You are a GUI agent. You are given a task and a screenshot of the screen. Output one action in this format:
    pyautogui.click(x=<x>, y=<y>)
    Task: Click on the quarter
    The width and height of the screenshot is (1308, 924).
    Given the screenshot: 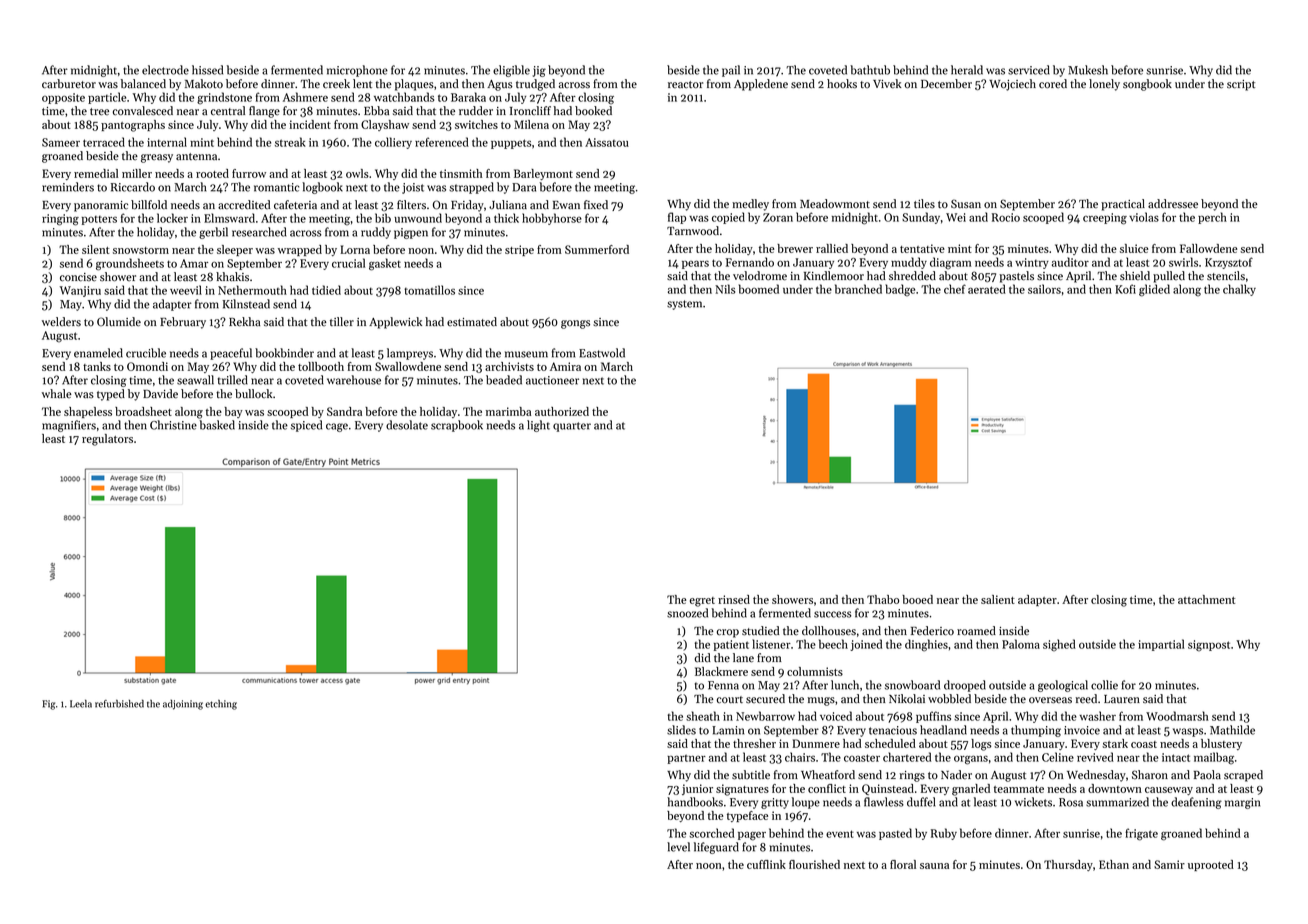 What is the action you would take?
    pyautogui.click(x=572, y=427)
